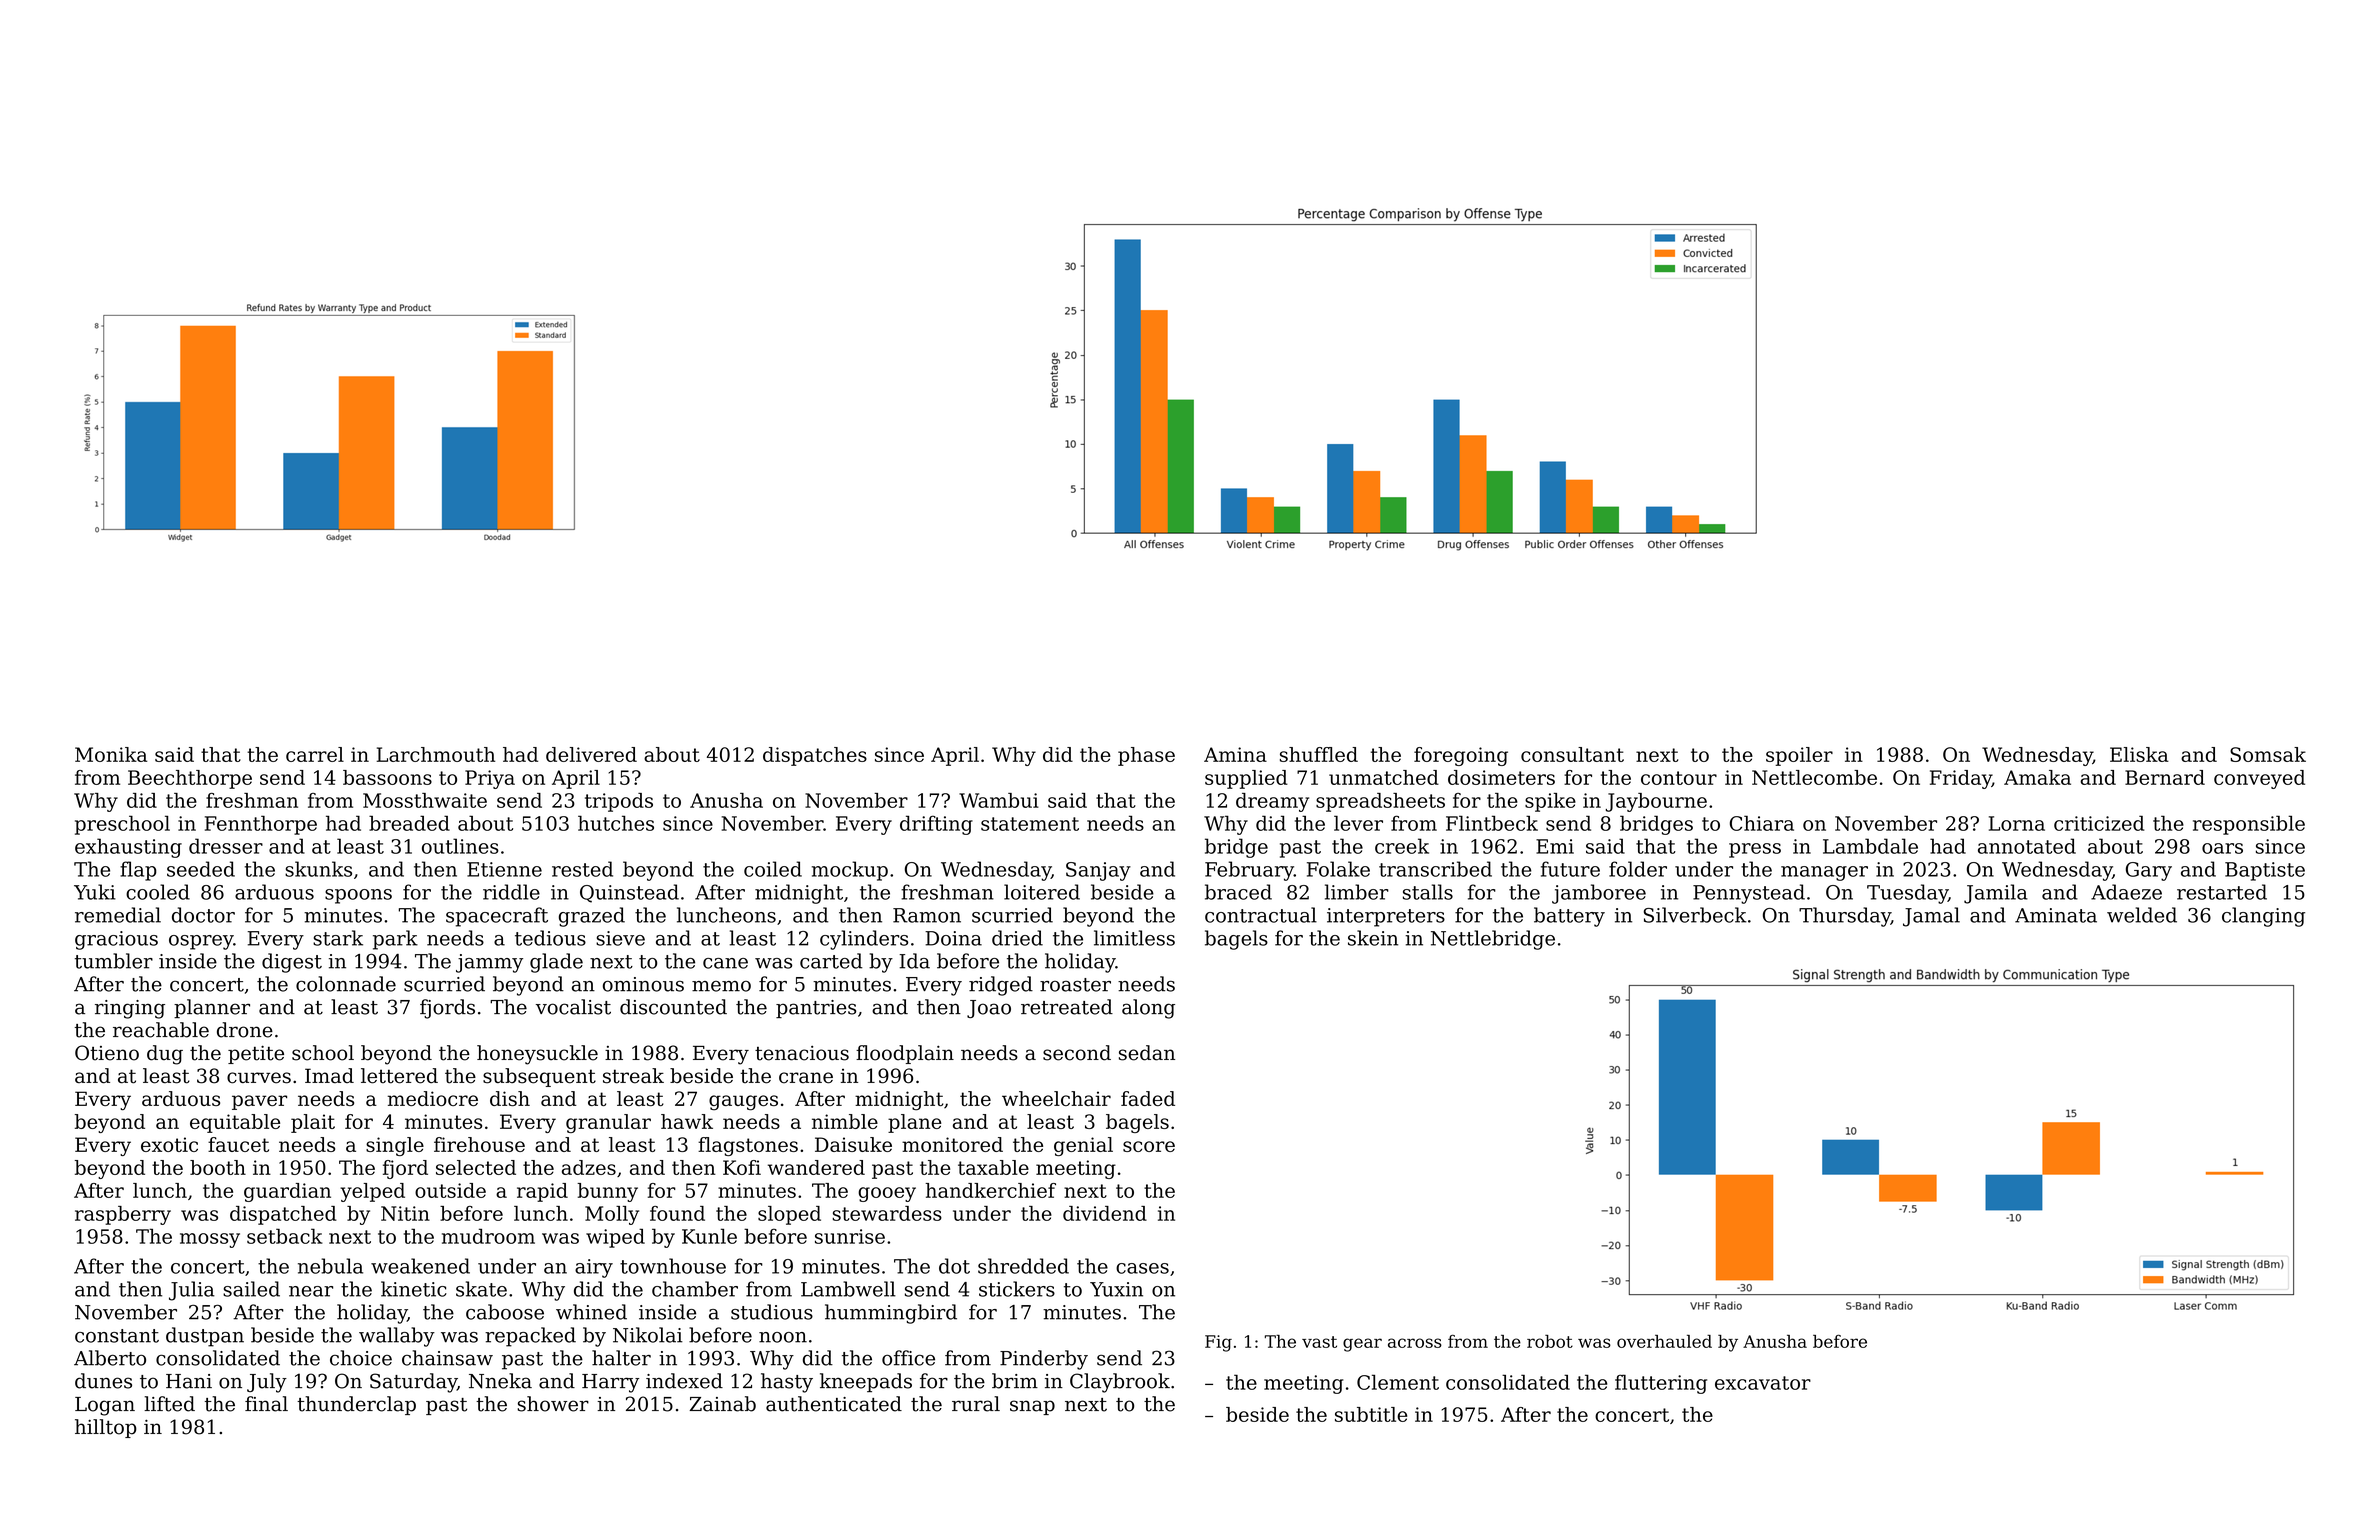  Describe the element at coordinates (1572, 754) in the screenshot. I see `consultant` at that location.
